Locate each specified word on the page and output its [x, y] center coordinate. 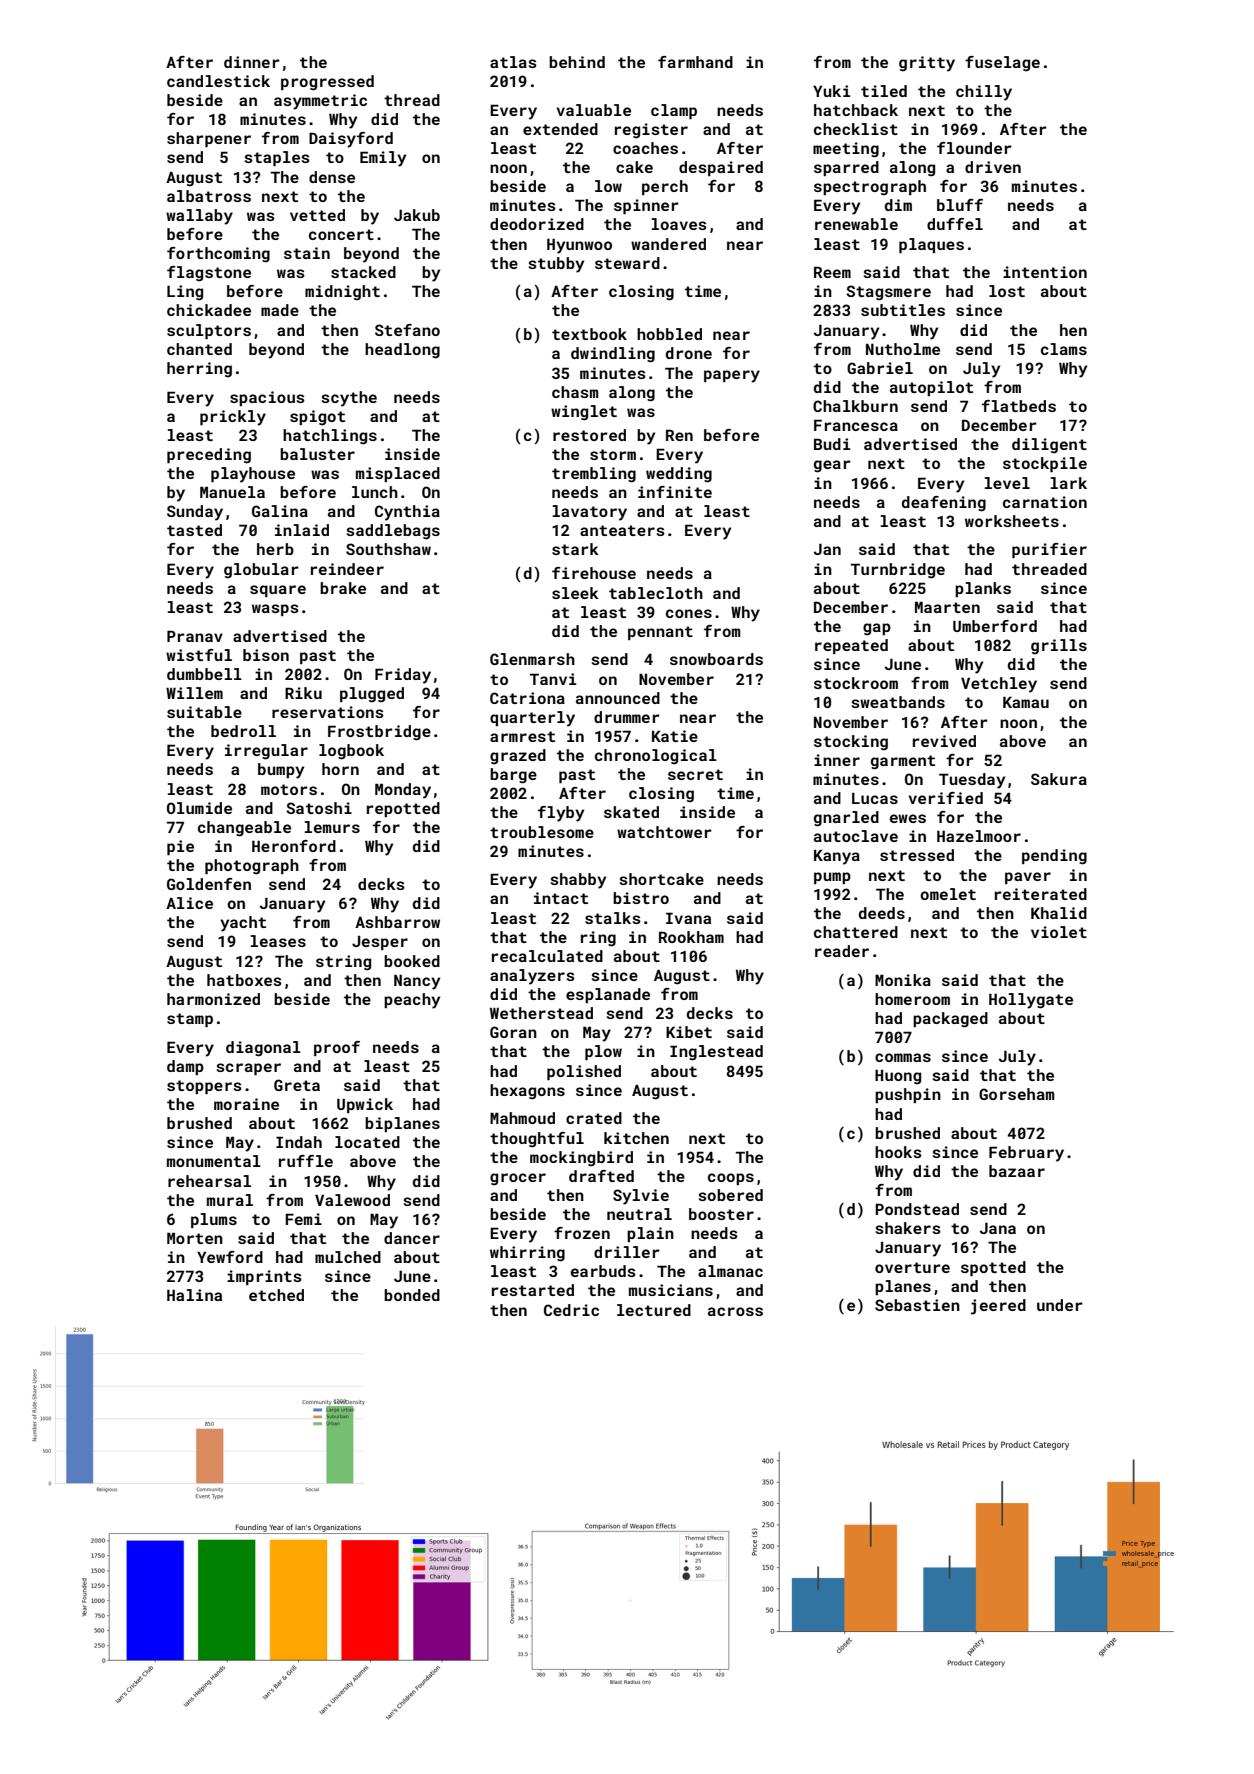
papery [732, 376]
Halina [194, 1295]
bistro [641, 898]
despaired [721, 168]
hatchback [856, 110]
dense [332, 177]
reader [842, 951]
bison [266, 655]
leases [278, 941]
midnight [342, 293]
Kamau [1026, 702]
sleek [575, 593]
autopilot [931, 388]
